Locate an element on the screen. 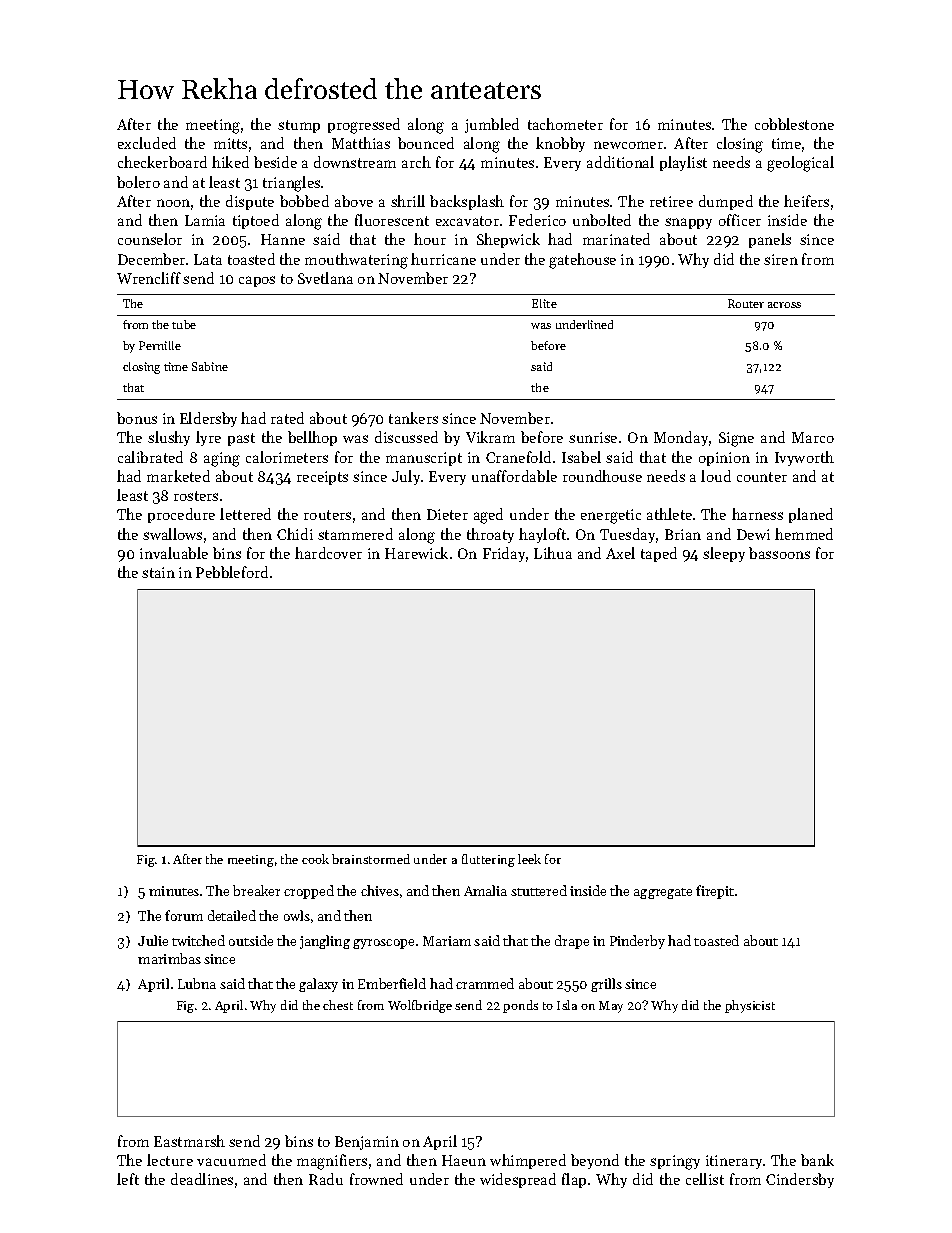 Image resolution: width=952 pixels, height=1233 pixels. Friday is located at coordinates (504, 554).
